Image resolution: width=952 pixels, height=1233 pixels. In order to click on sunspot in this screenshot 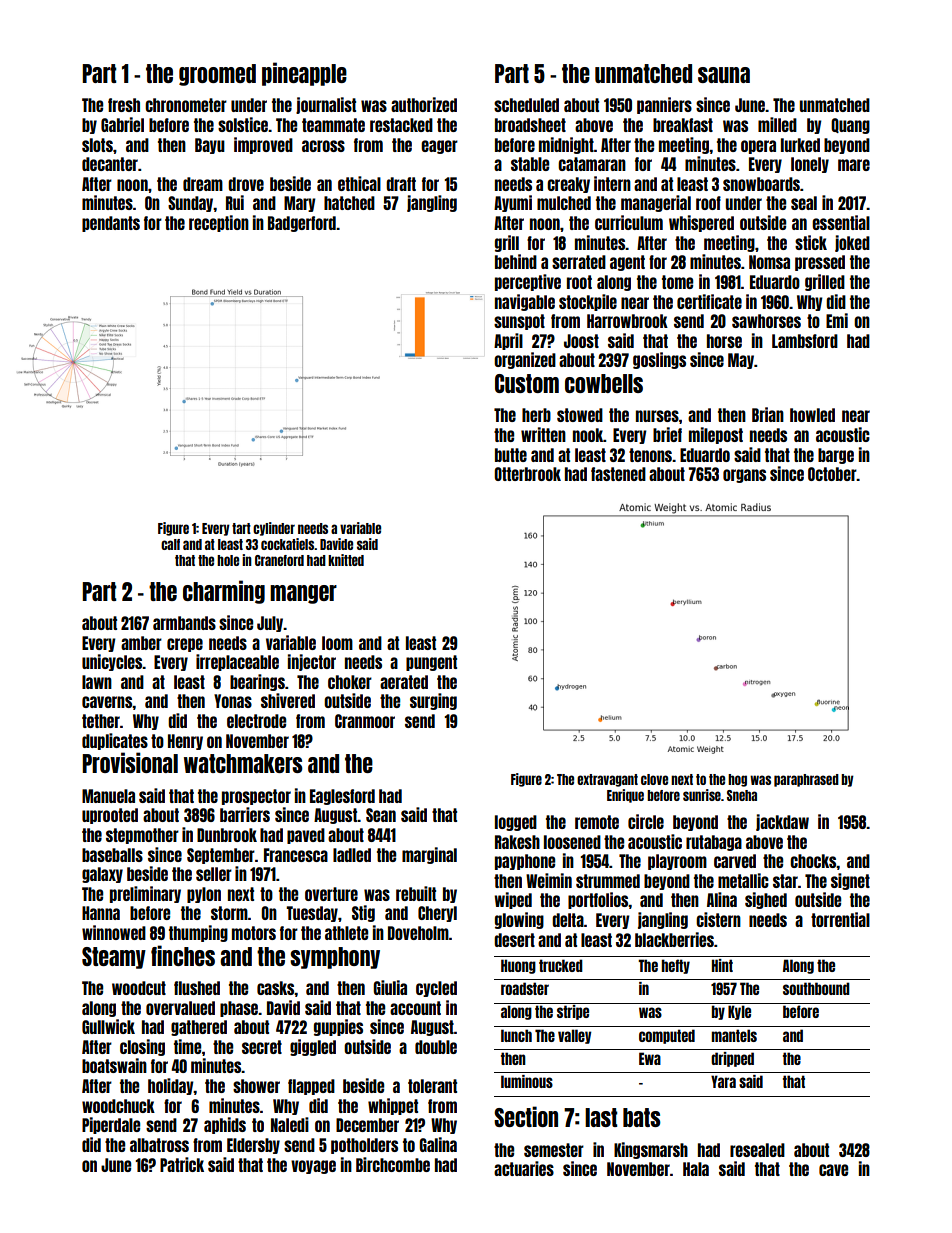, I will do `click(519, 322)`.
